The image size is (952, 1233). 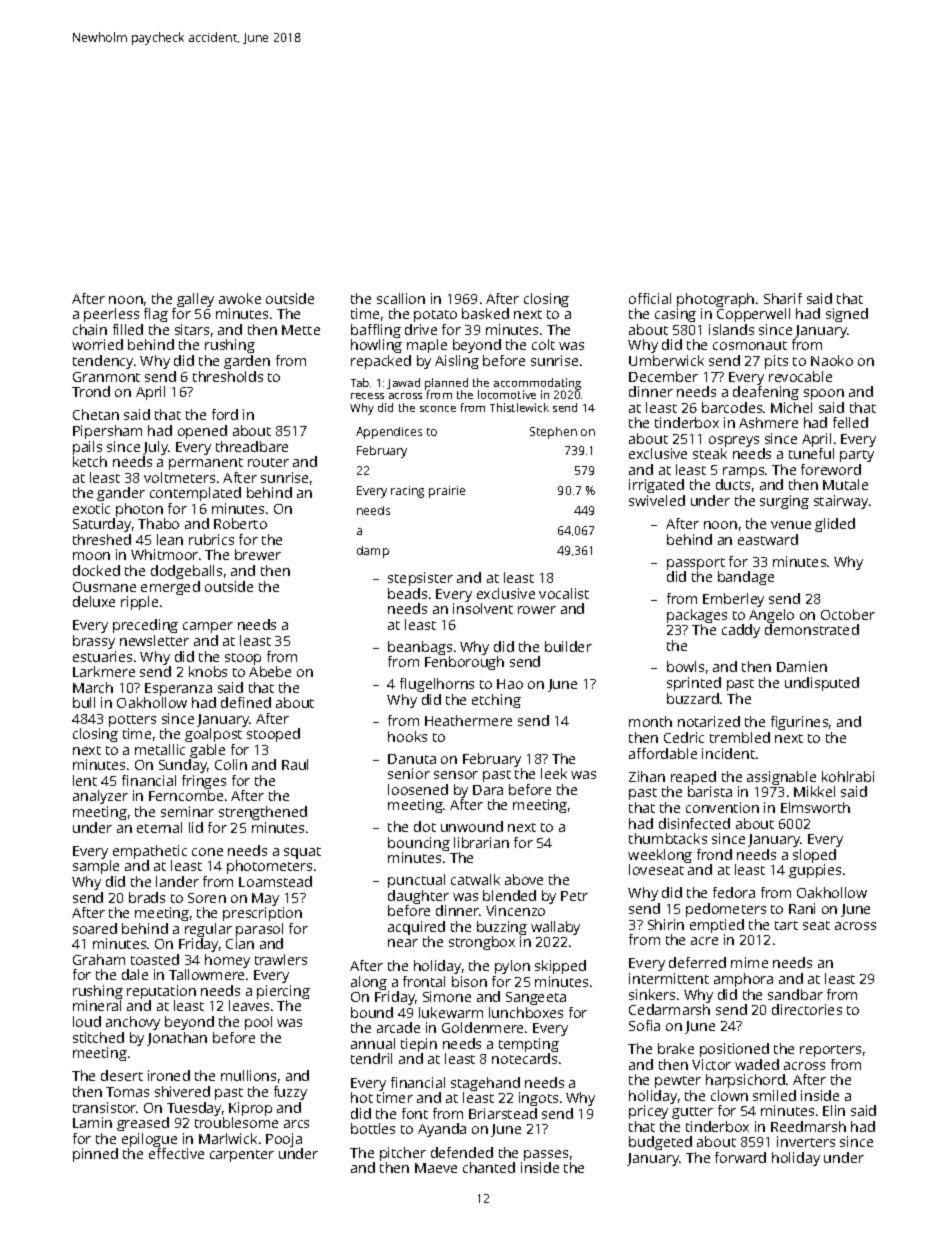 I want to click on sample, so click(x=96, y=867).
